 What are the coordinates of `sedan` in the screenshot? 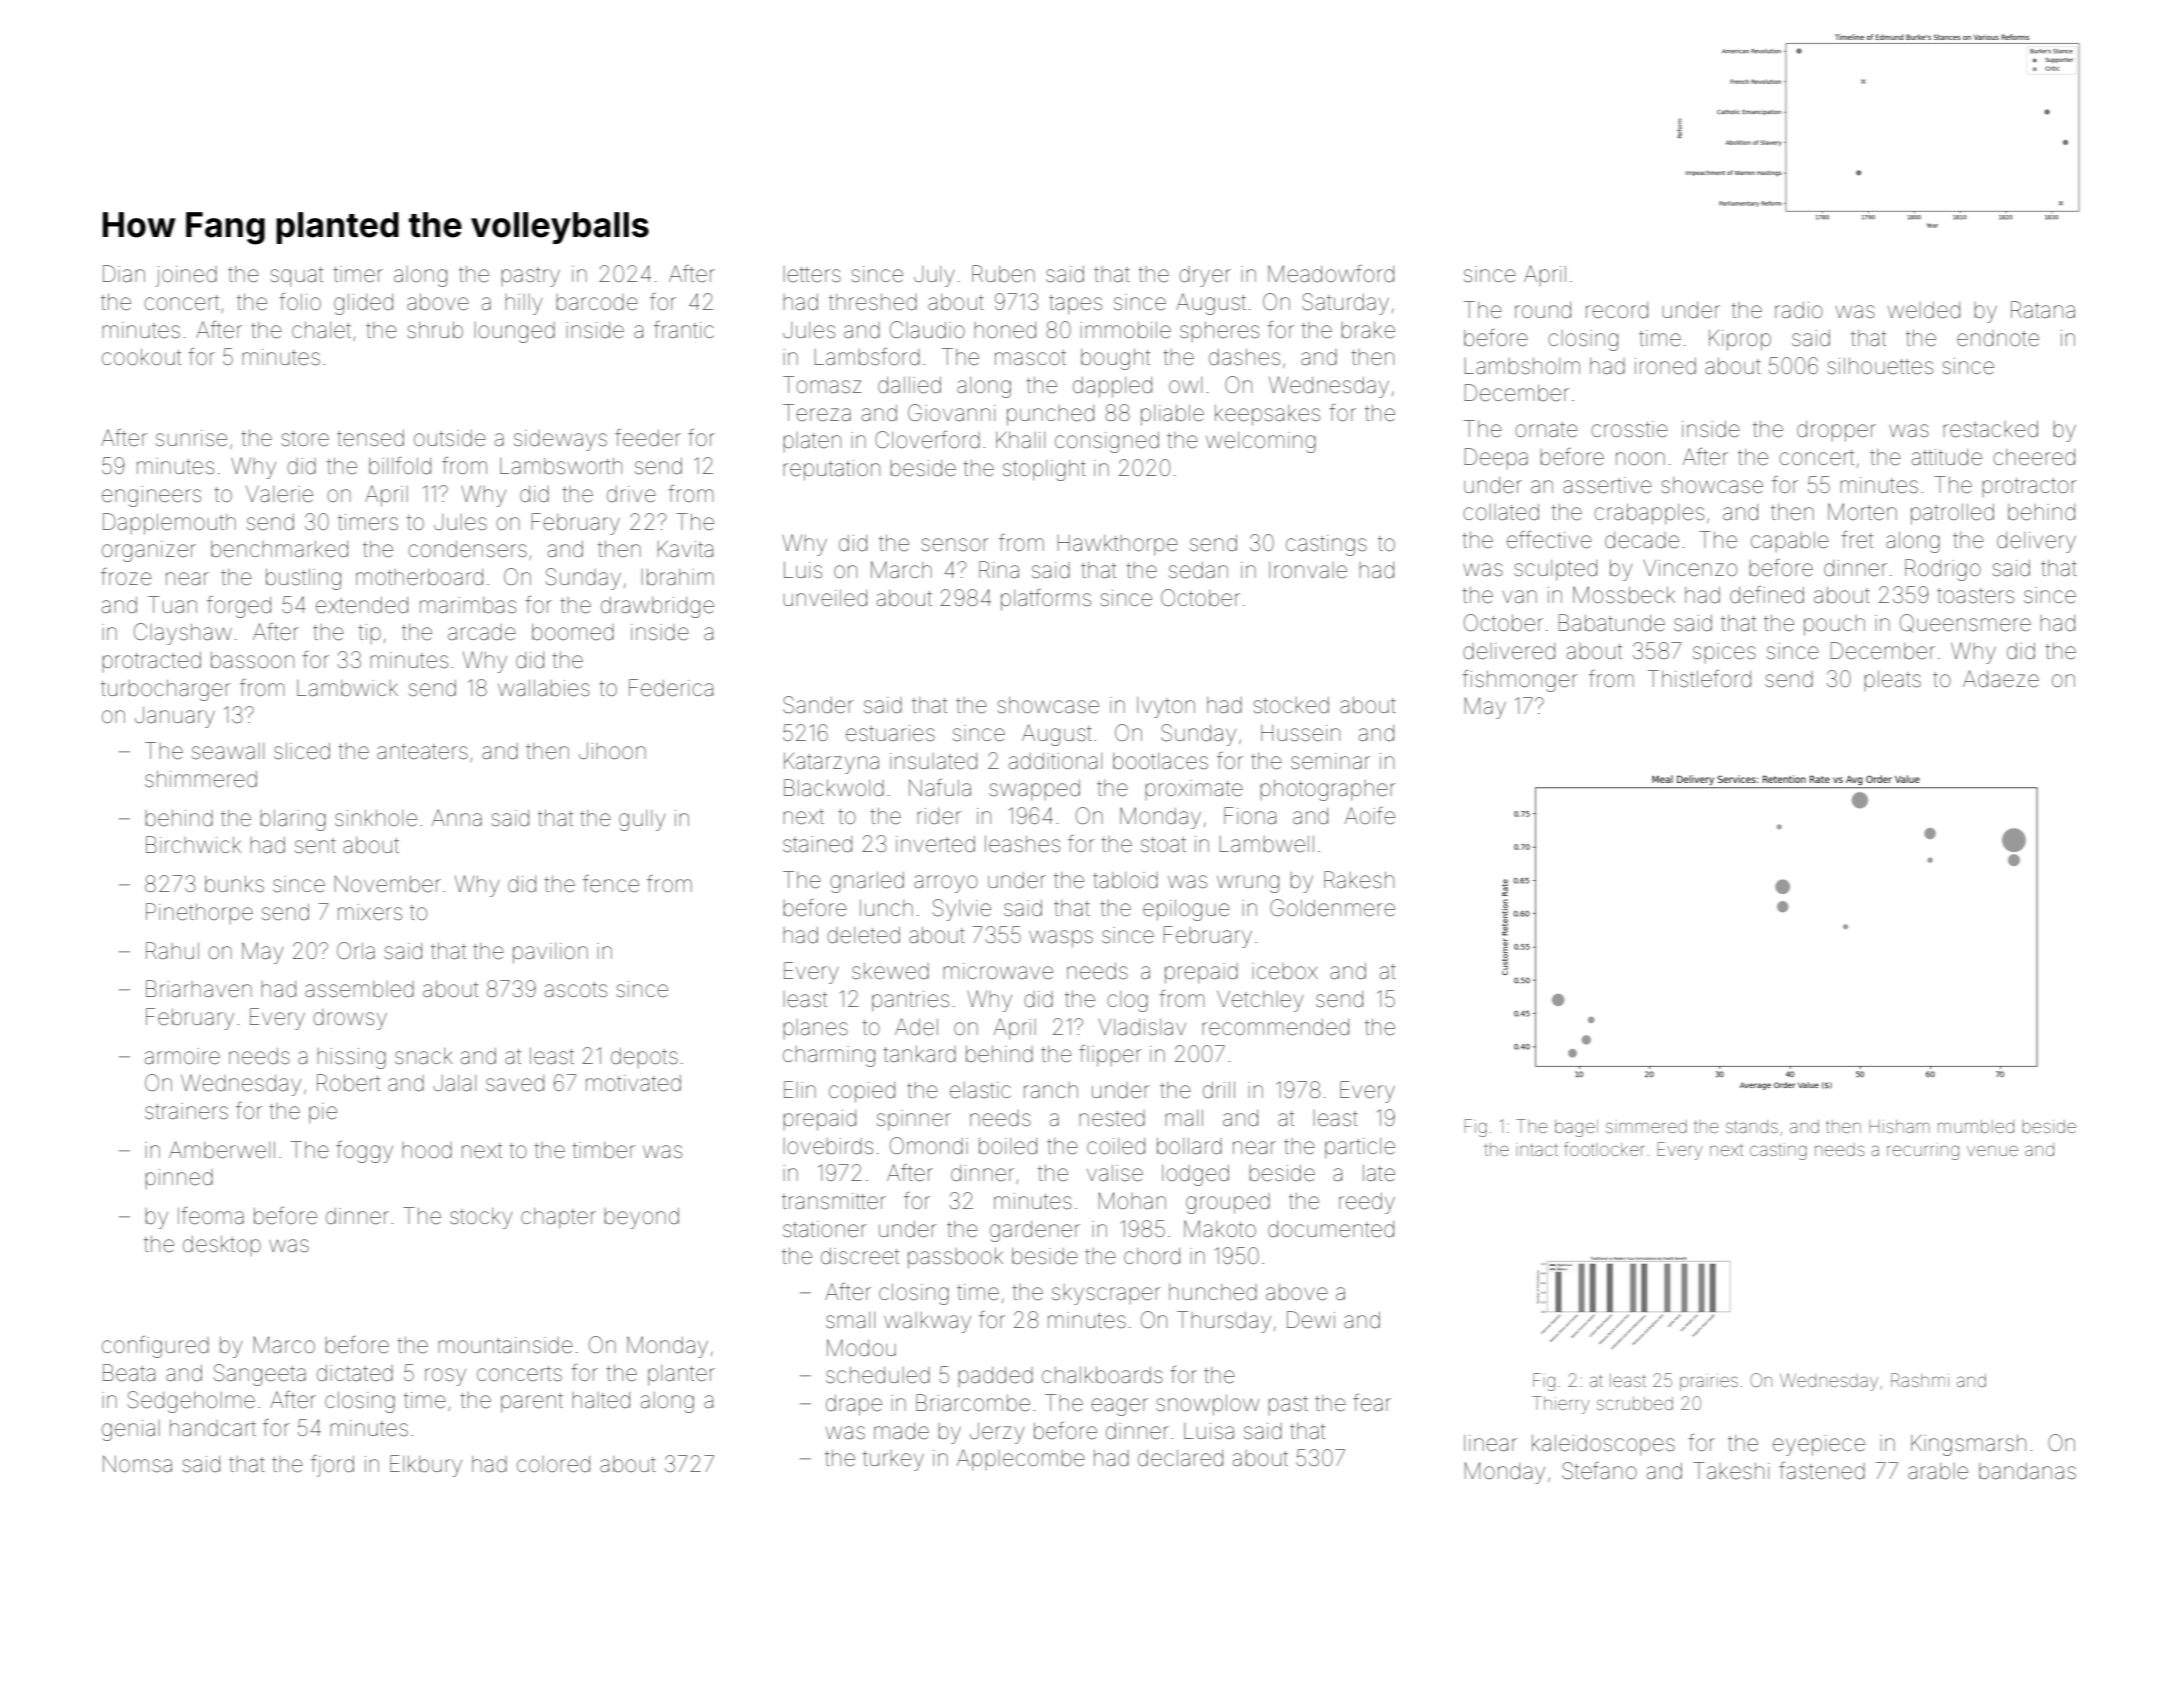 It's located at (1198, 570).
